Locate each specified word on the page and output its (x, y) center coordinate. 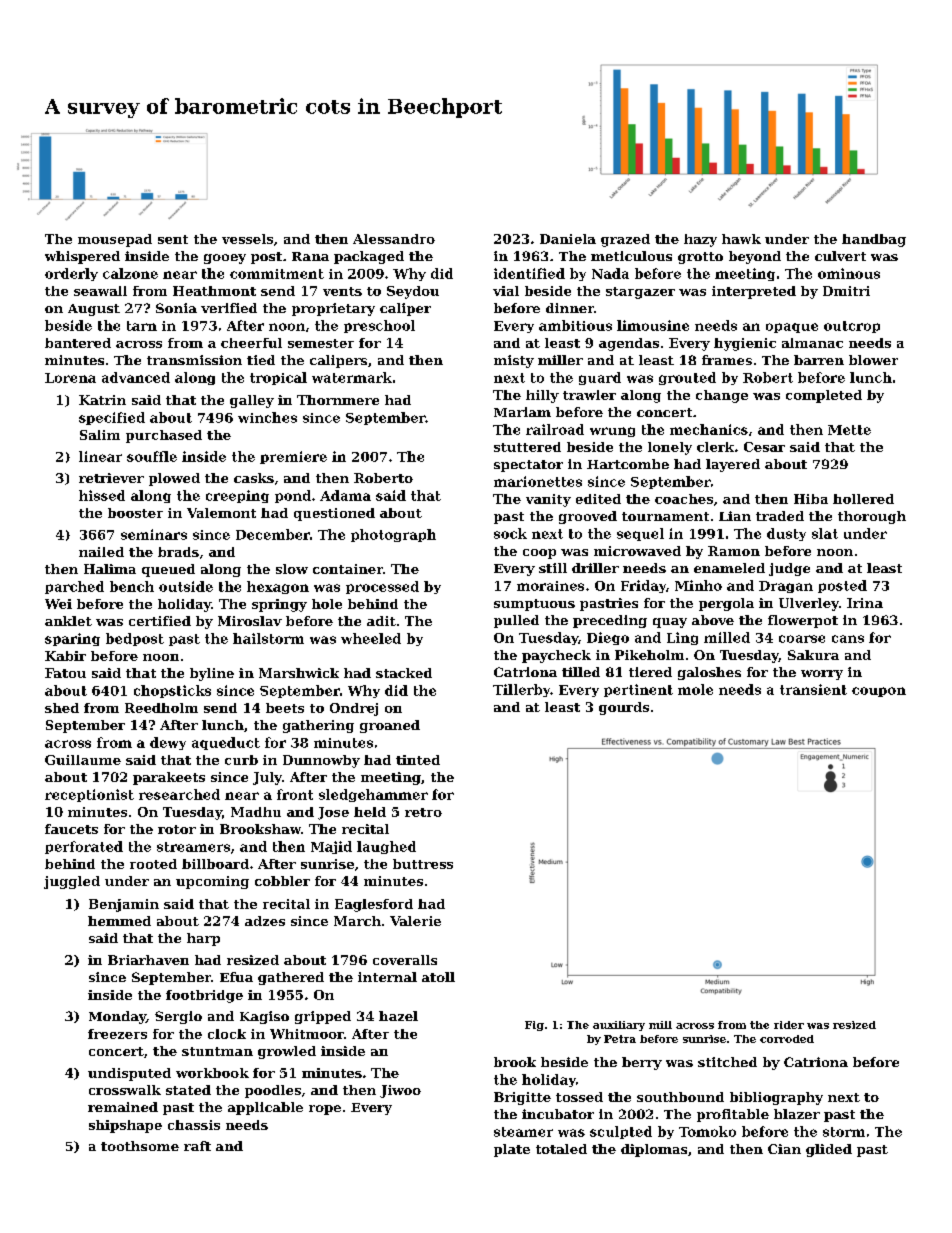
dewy (168, 743)
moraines (550, 586)
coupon (879, 692)
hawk (741, 239)
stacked (404, 673)
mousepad (115, 240)
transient (813, 689)
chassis (194, 1125)
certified (160, 621)
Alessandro (394, 239)
